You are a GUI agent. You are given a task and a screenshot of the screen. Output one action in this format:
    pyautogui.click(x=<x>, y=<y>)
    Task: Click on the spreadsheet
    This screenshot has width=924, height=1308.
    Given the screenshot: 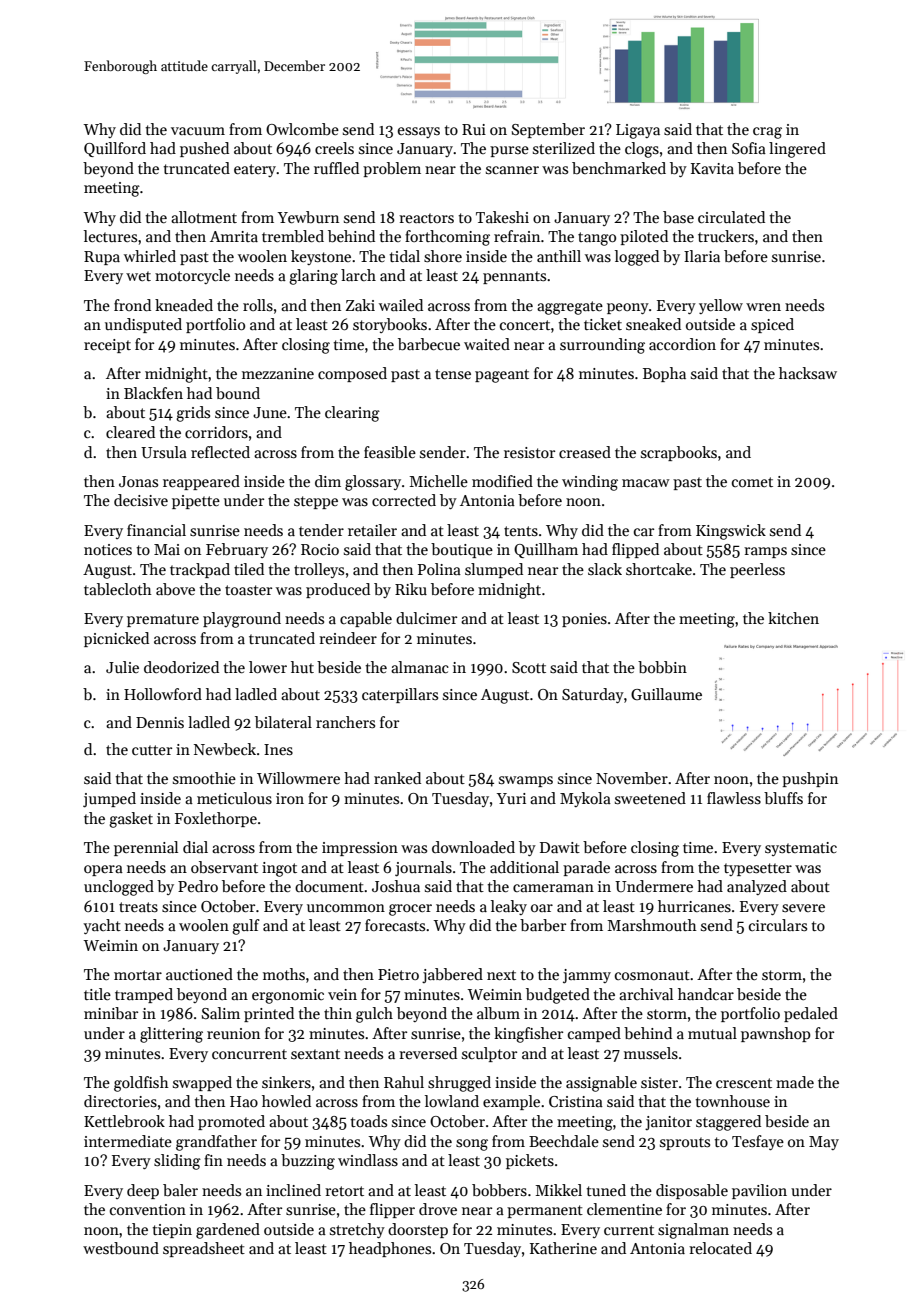 What is the action you would take?
    pyautogui.click(x=204, y=1249)
